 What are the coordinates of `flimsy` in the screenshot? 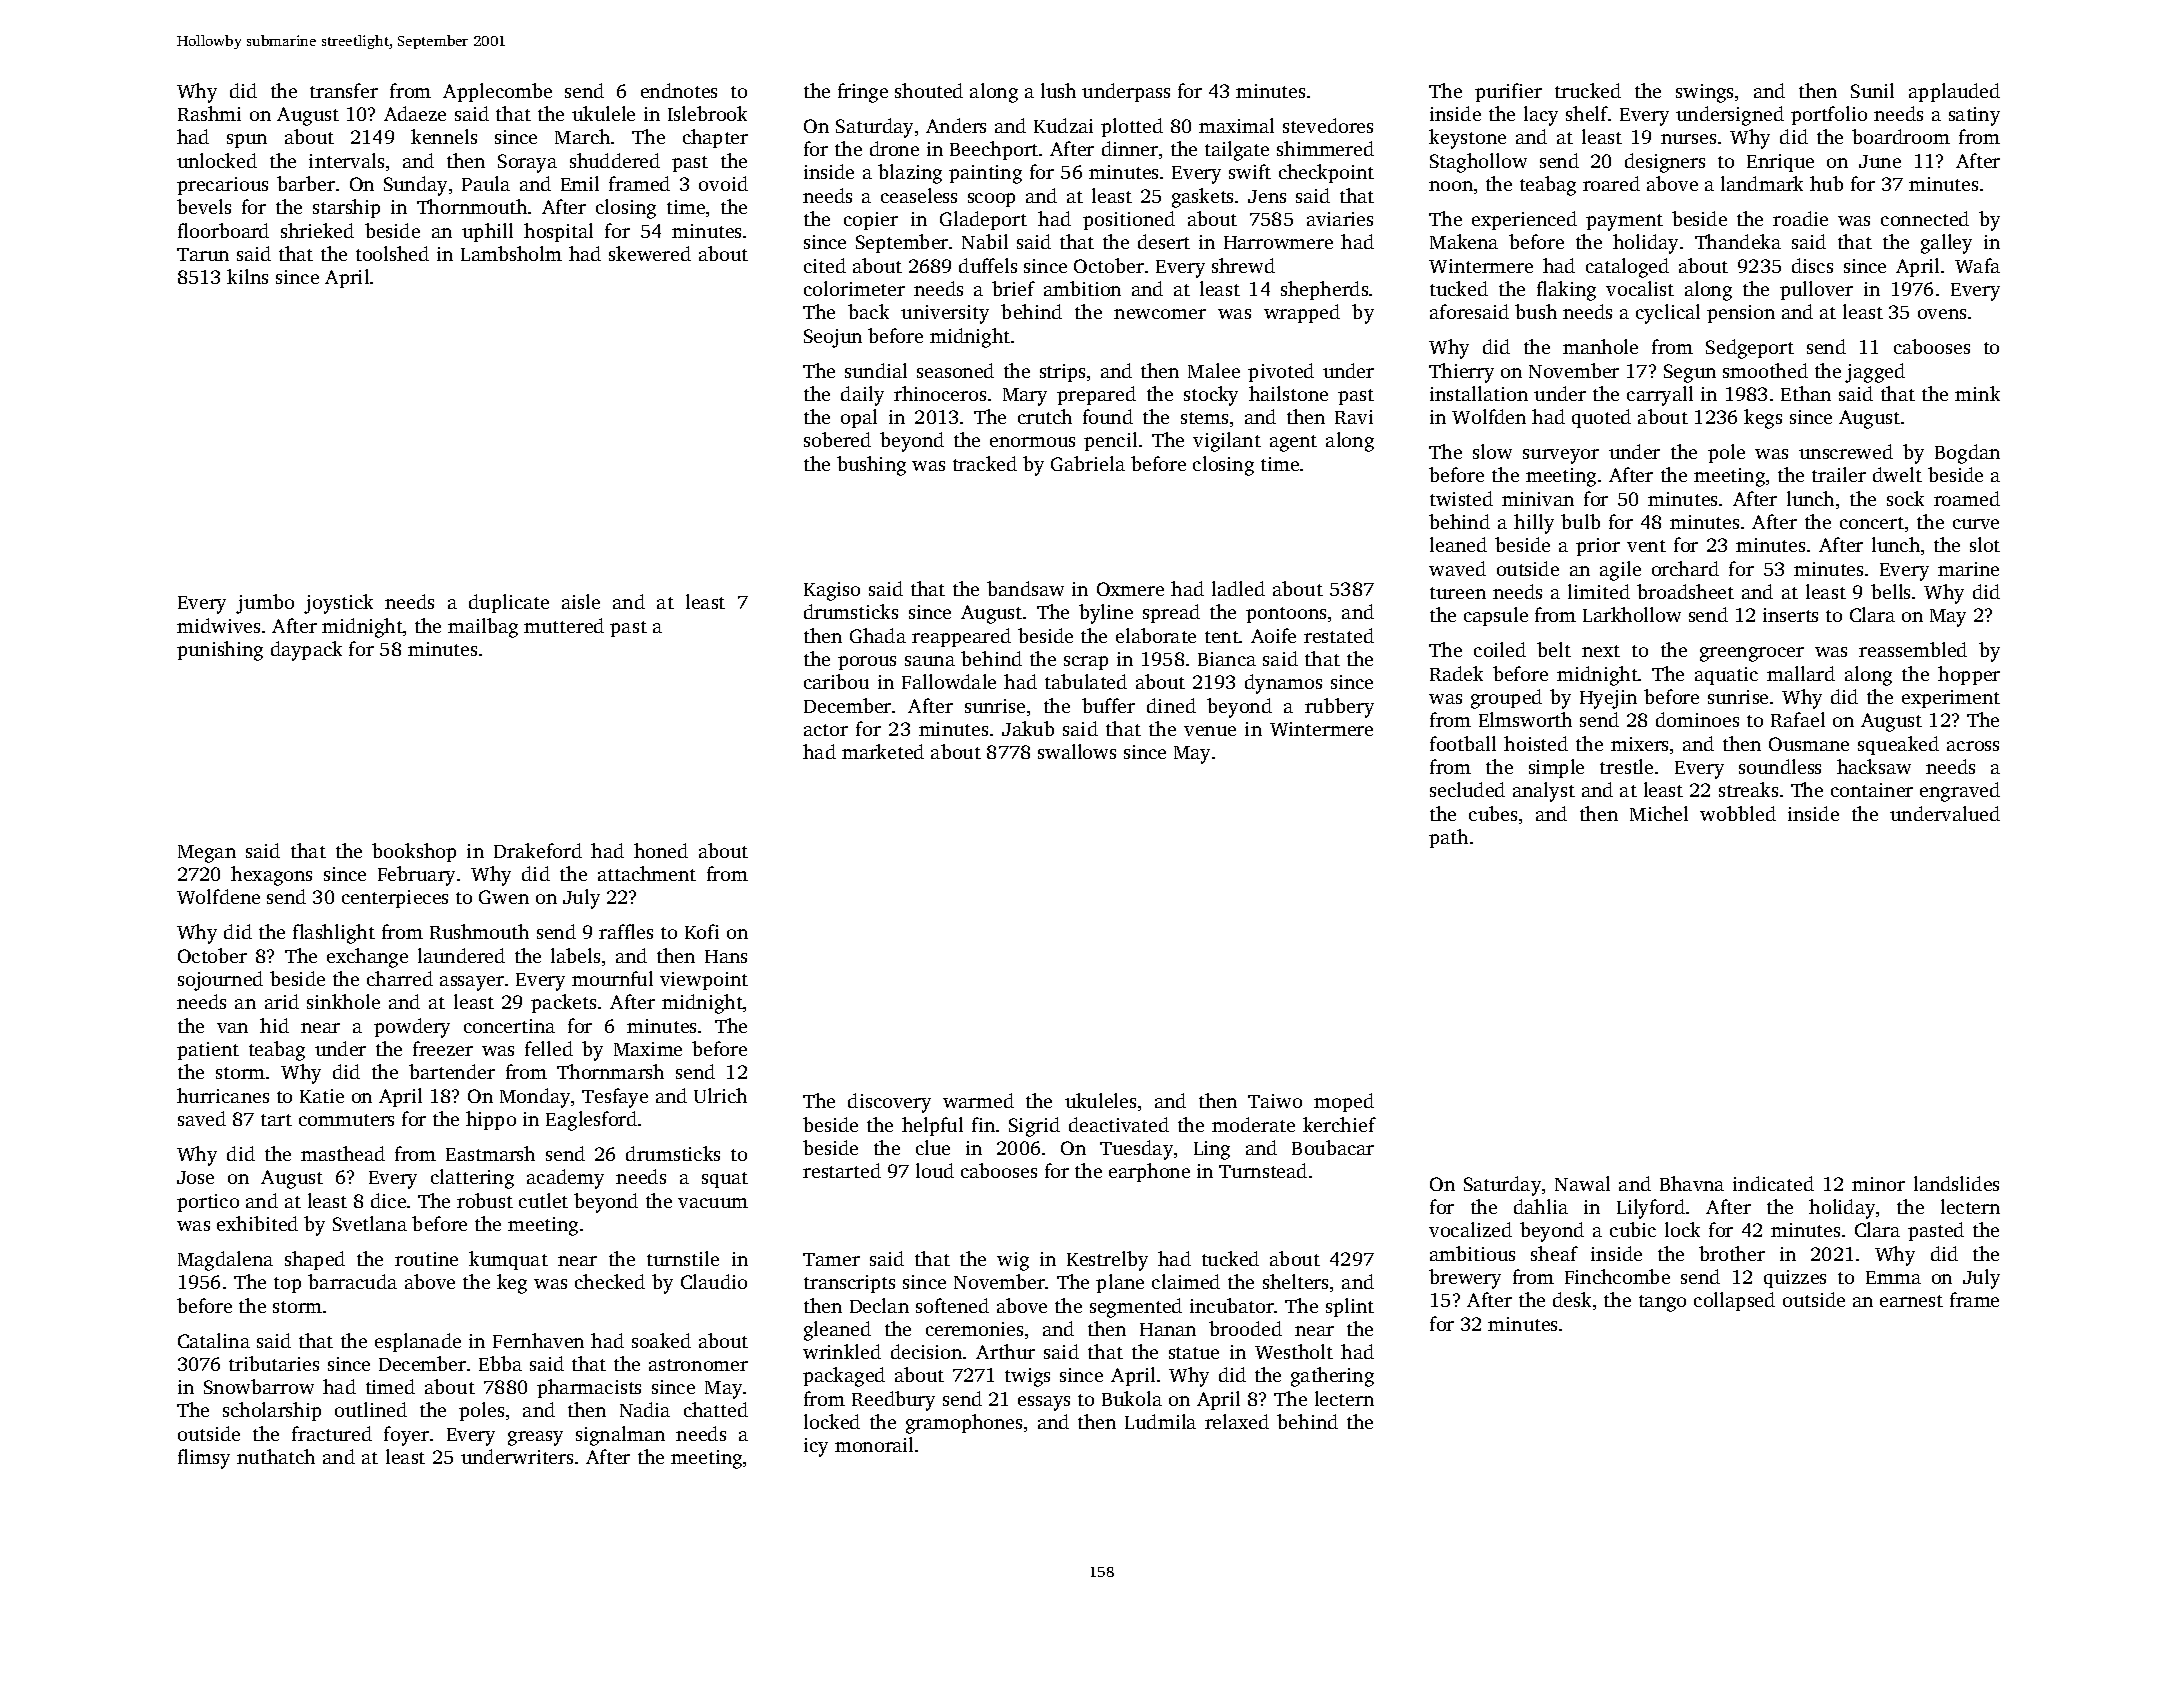 It's located at (204, 1459).
